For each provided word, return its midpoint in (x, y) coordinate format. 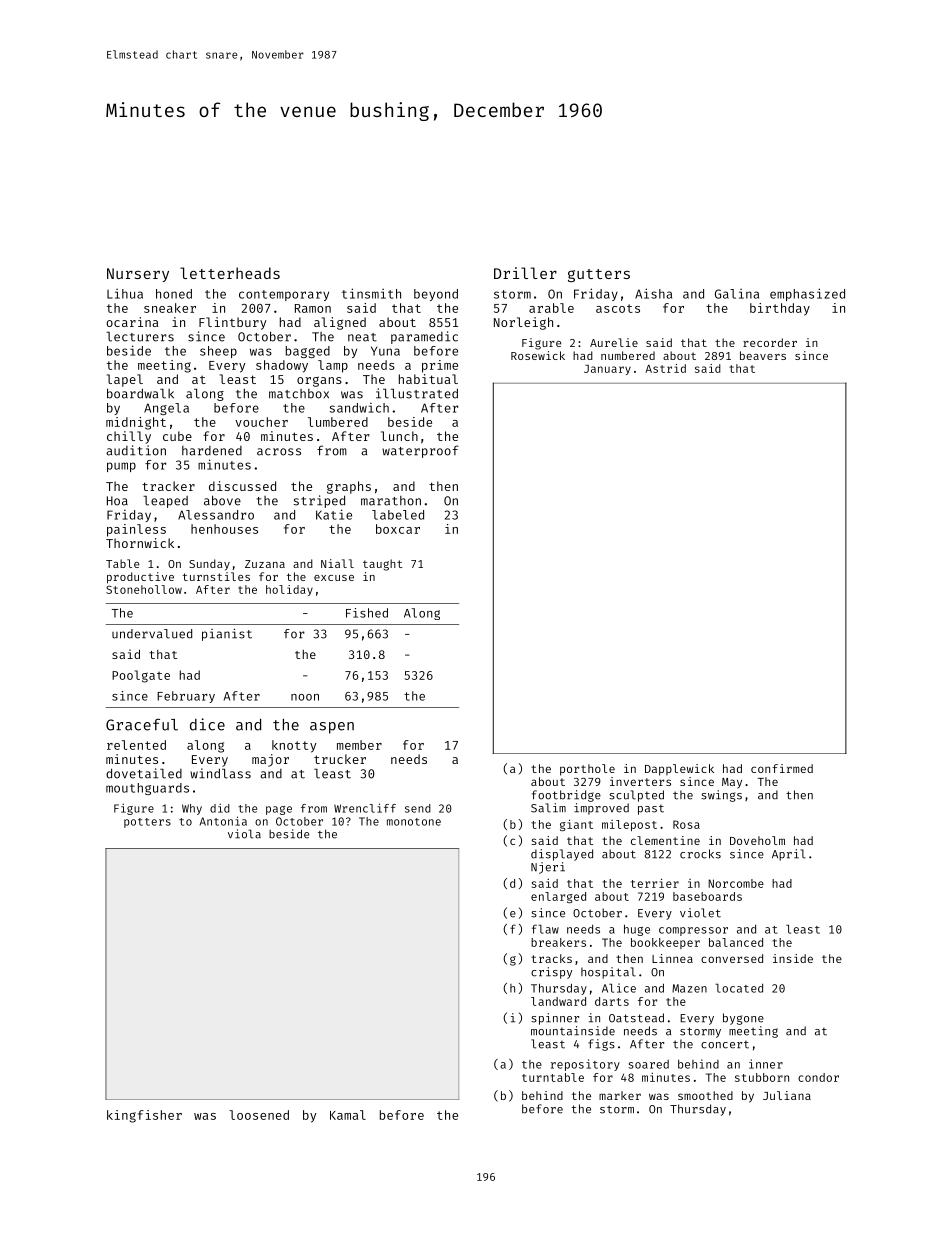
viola (244, 834)
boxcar (398, 529)
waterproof (420, 451)
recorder (770, 342)
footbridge (566, 796)
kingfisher (144, 1116)
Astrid (665, 368)
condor (818, 1077)
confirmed (782, 768)
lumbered (338, 422)
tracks (551, 958)
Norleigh (523, 323)
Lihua (125, 294)
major (270, 760)
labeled (398, 515)
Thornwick (140, 543)
